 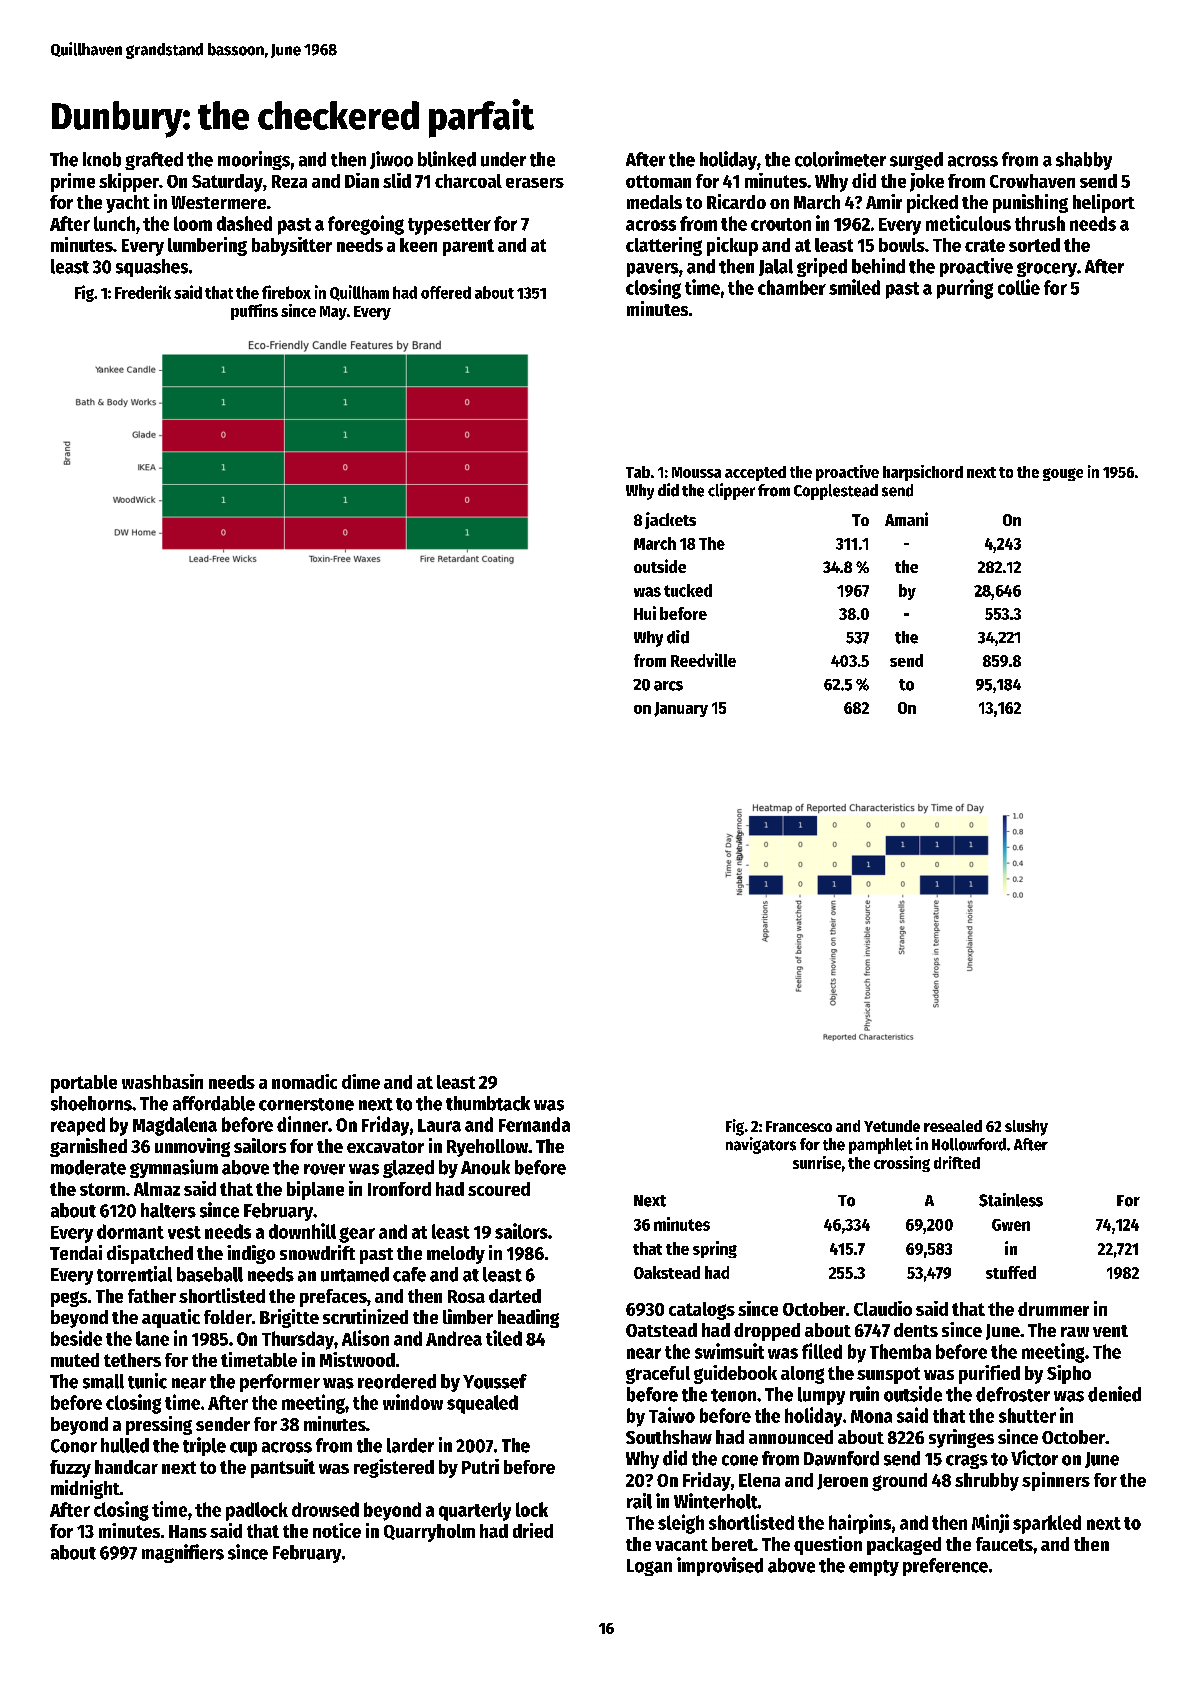 I want to click on small, so click(x=103, y=1381).
